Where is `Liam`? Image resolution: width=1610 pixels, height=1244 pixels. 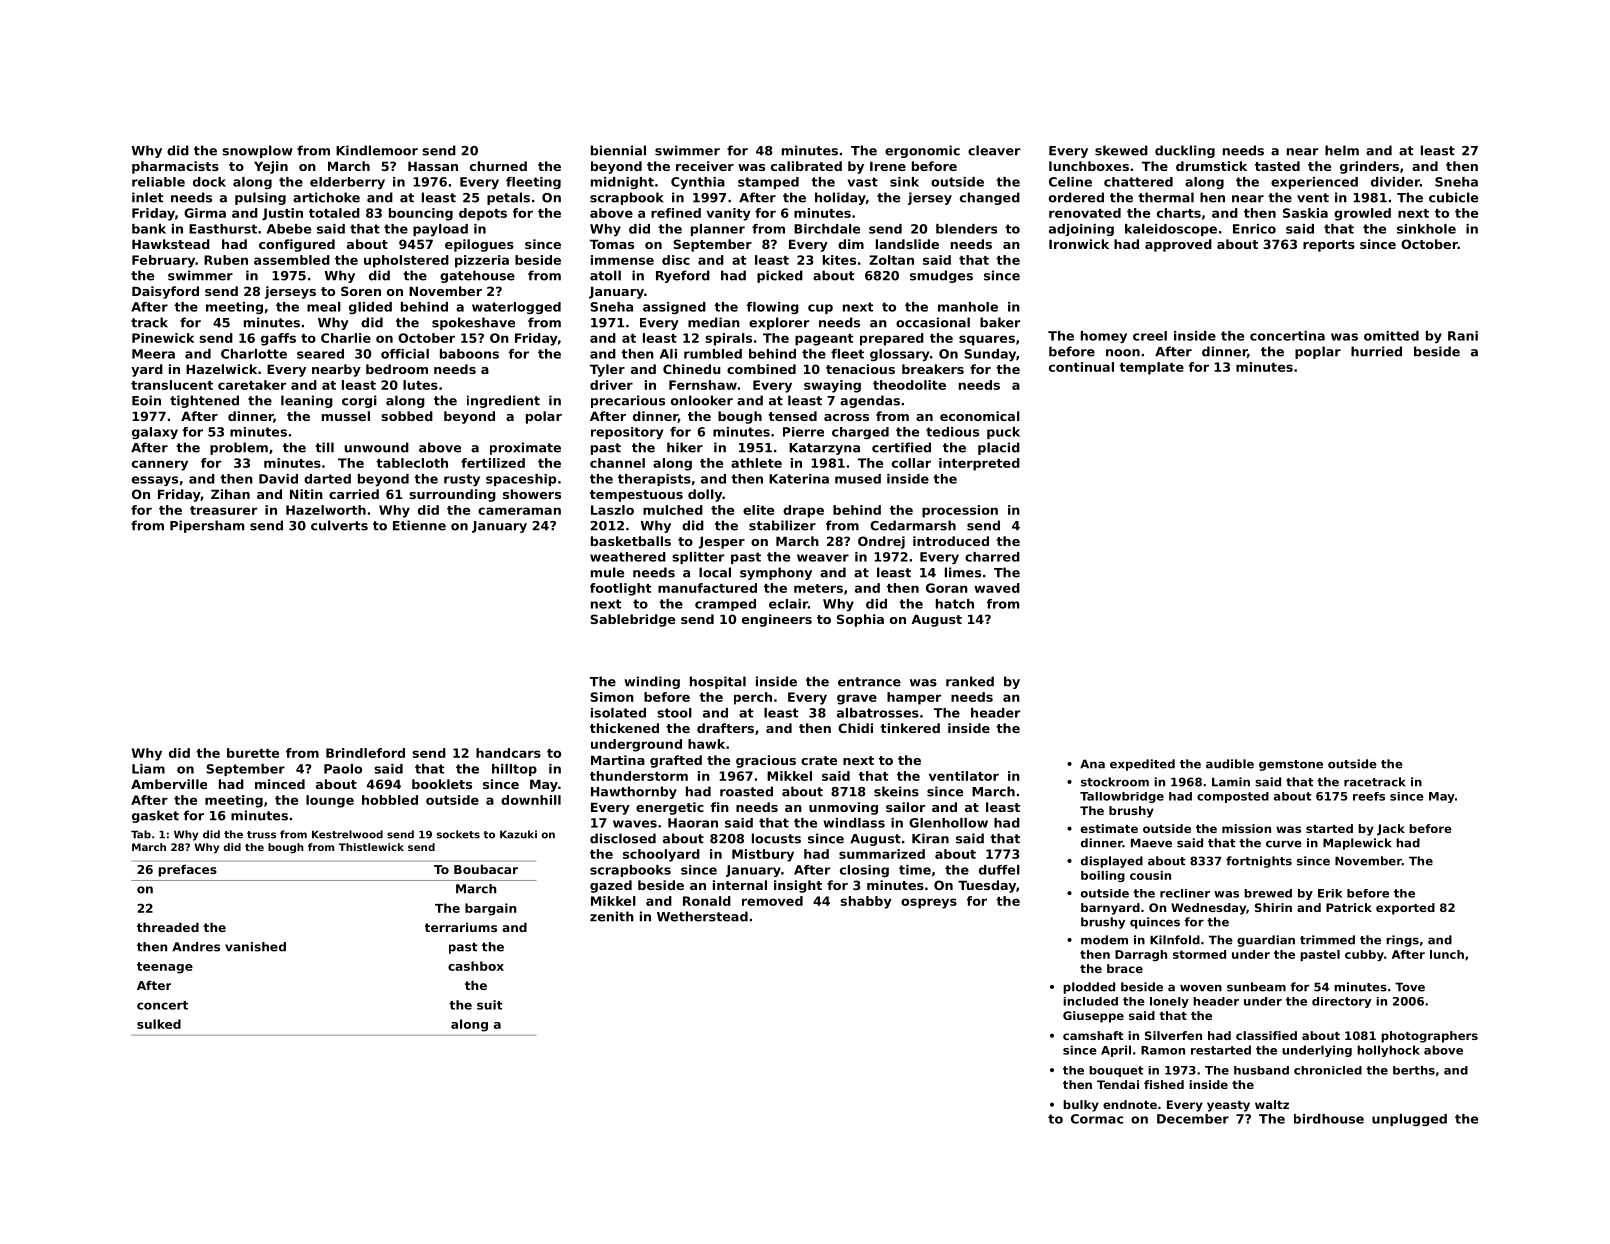
Liam is located at coordinates (148, 769).
